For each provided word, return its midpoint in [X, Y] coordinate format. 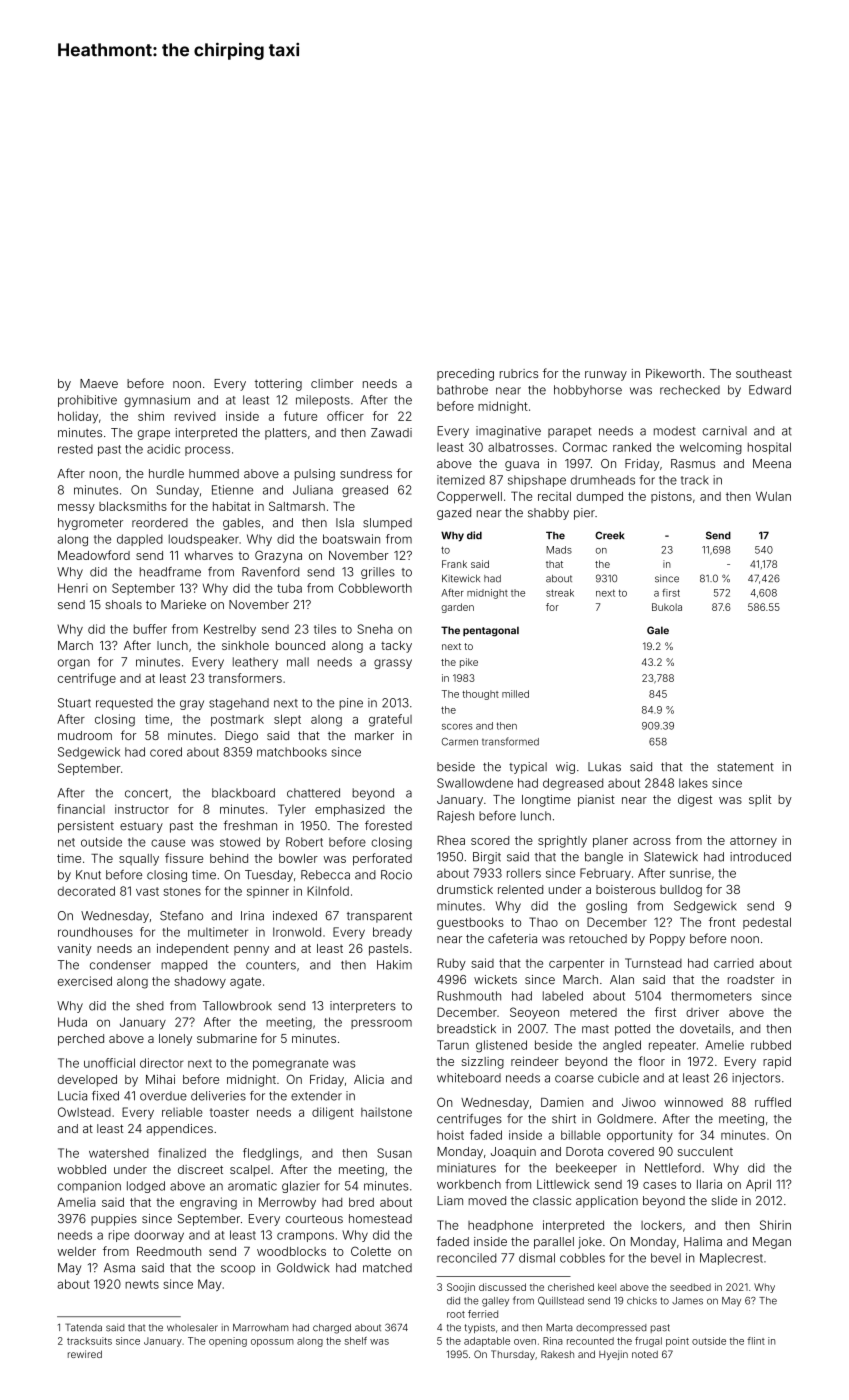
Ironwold [297, 932]
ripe [119, 1236]
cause [168, 843]
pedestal [767, 923]
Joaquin [513, 1153]
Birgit [487, 858]
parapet [569, 432]
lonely [175, 1040]
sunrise [690, 873]
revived [195, 416]
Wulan [773, 496]
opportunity [640, 1136]
